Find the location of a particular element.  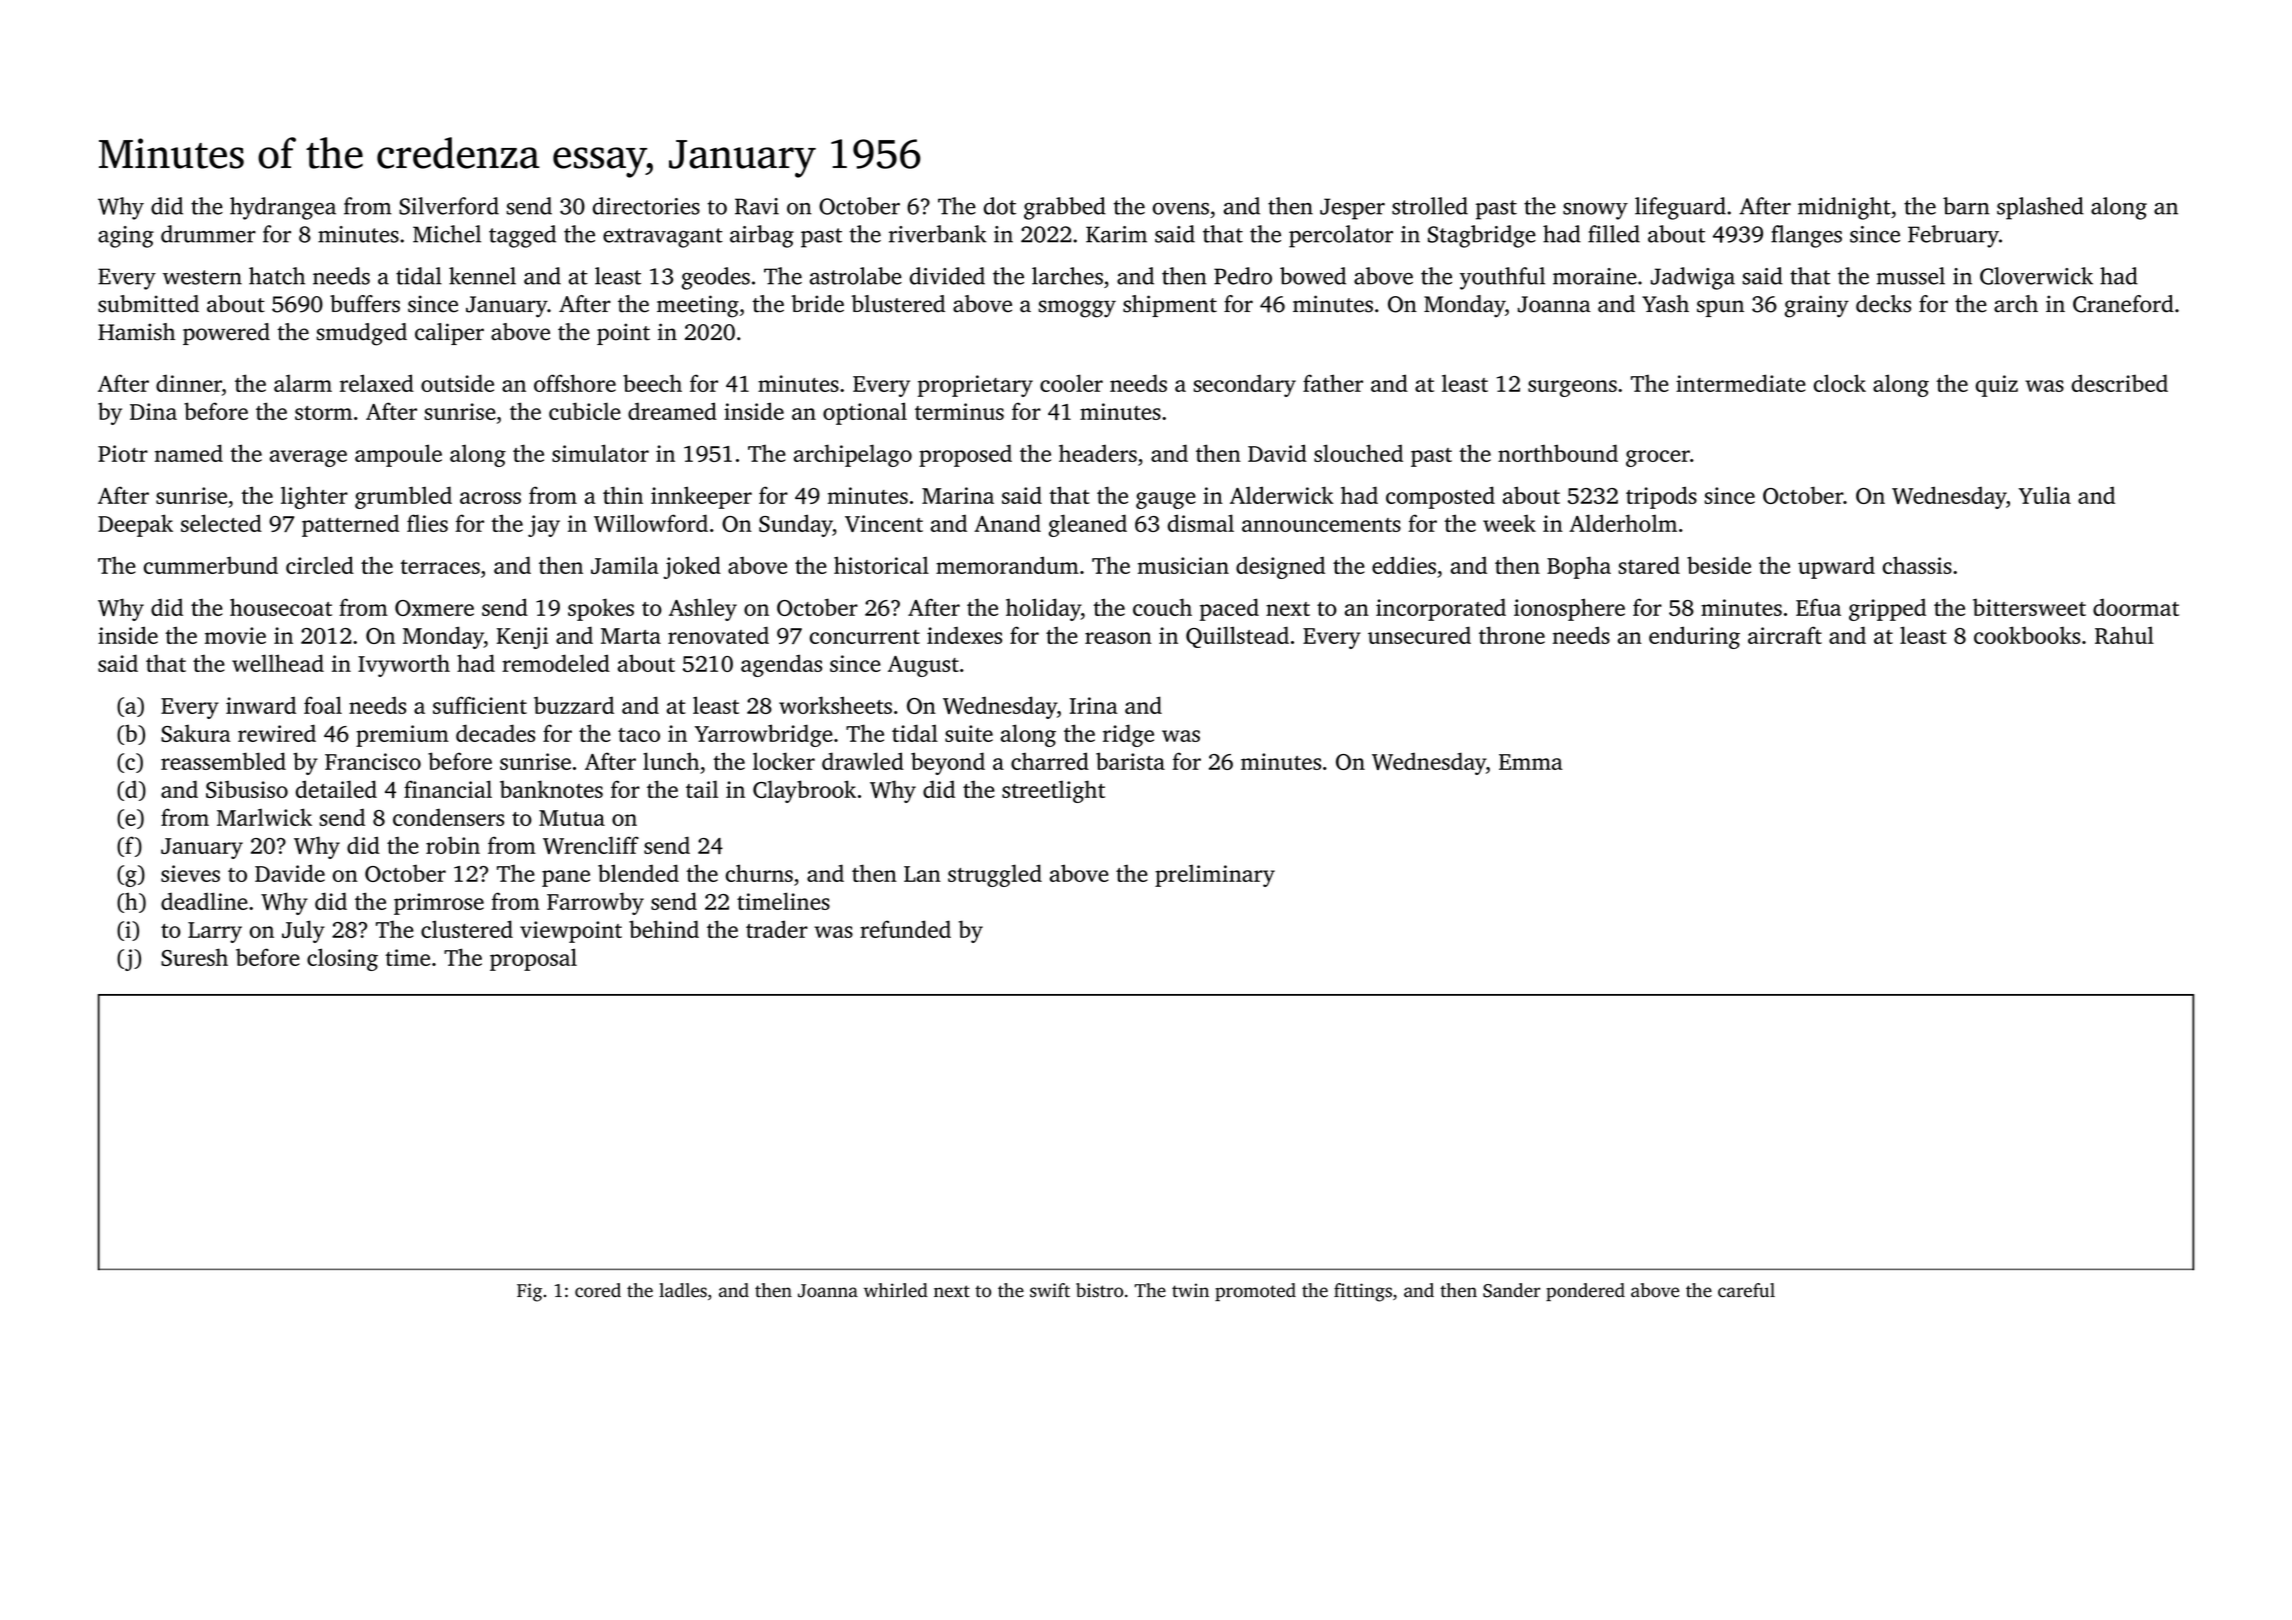

sieves is located at coordinates (190, 873).
